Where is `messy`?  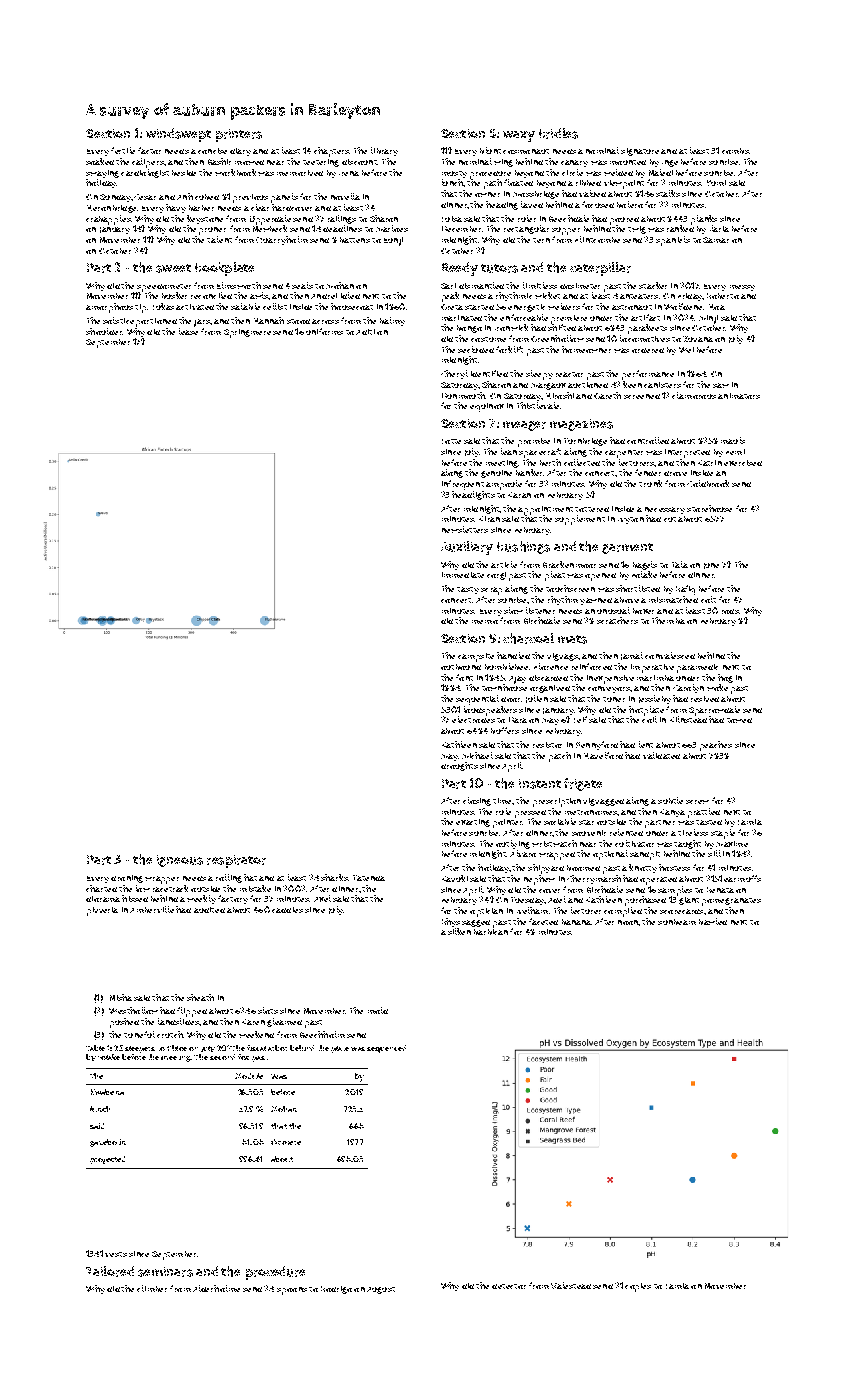 messy is located at coordinates (742, 288).
